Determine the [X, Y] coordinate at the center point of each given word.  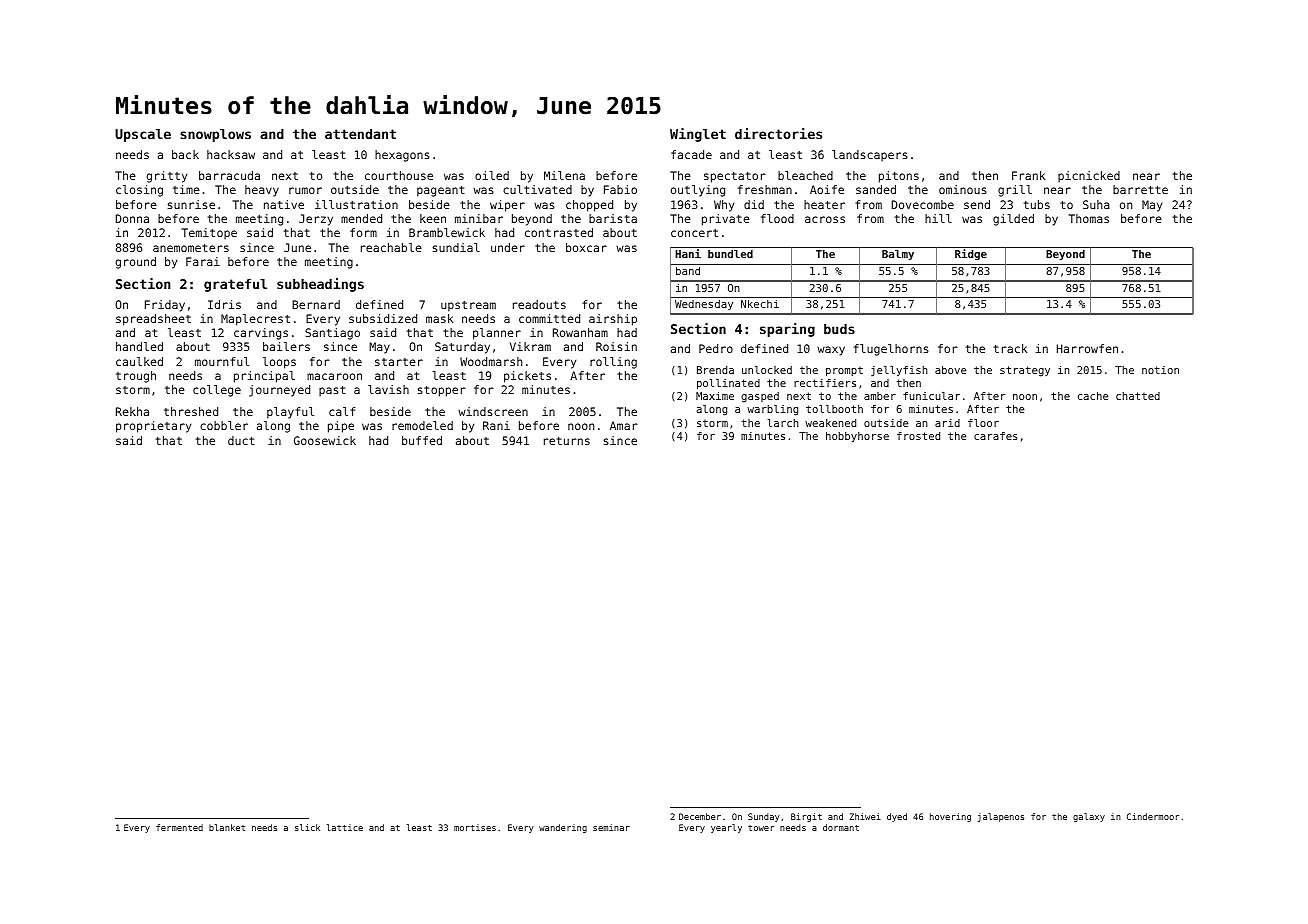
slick [307, 827]
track [1010, 348]
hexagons [402, 156]
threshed [191, 411]
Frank [1028, 175]
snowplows [215, 135]
